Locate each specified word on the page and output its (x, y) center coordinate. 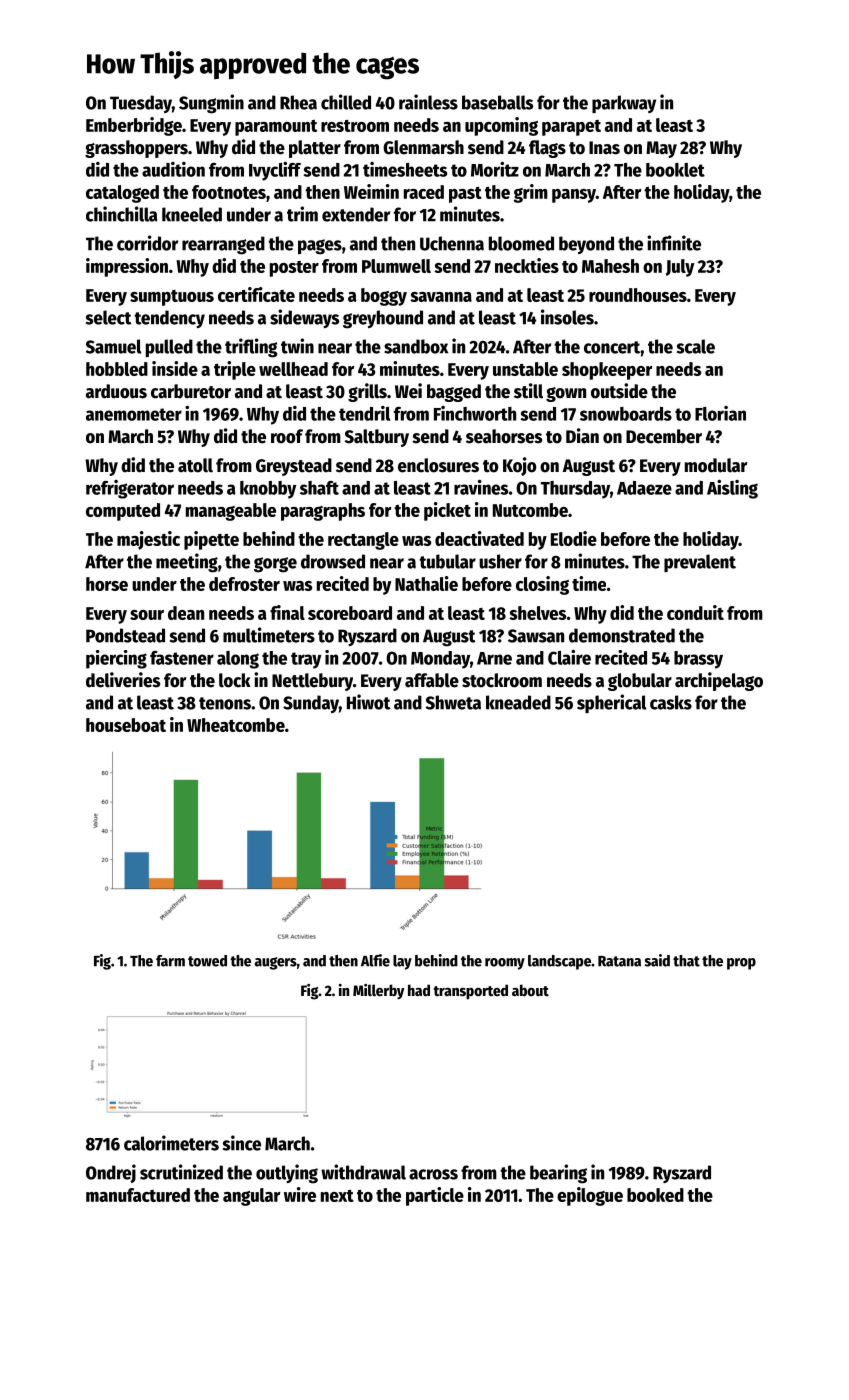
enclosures (438, 465)
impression (127, 267)
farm (170, 961)
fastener (182, 658)
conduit (695, 612)
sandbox (416, 346)
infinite (674, 243)
